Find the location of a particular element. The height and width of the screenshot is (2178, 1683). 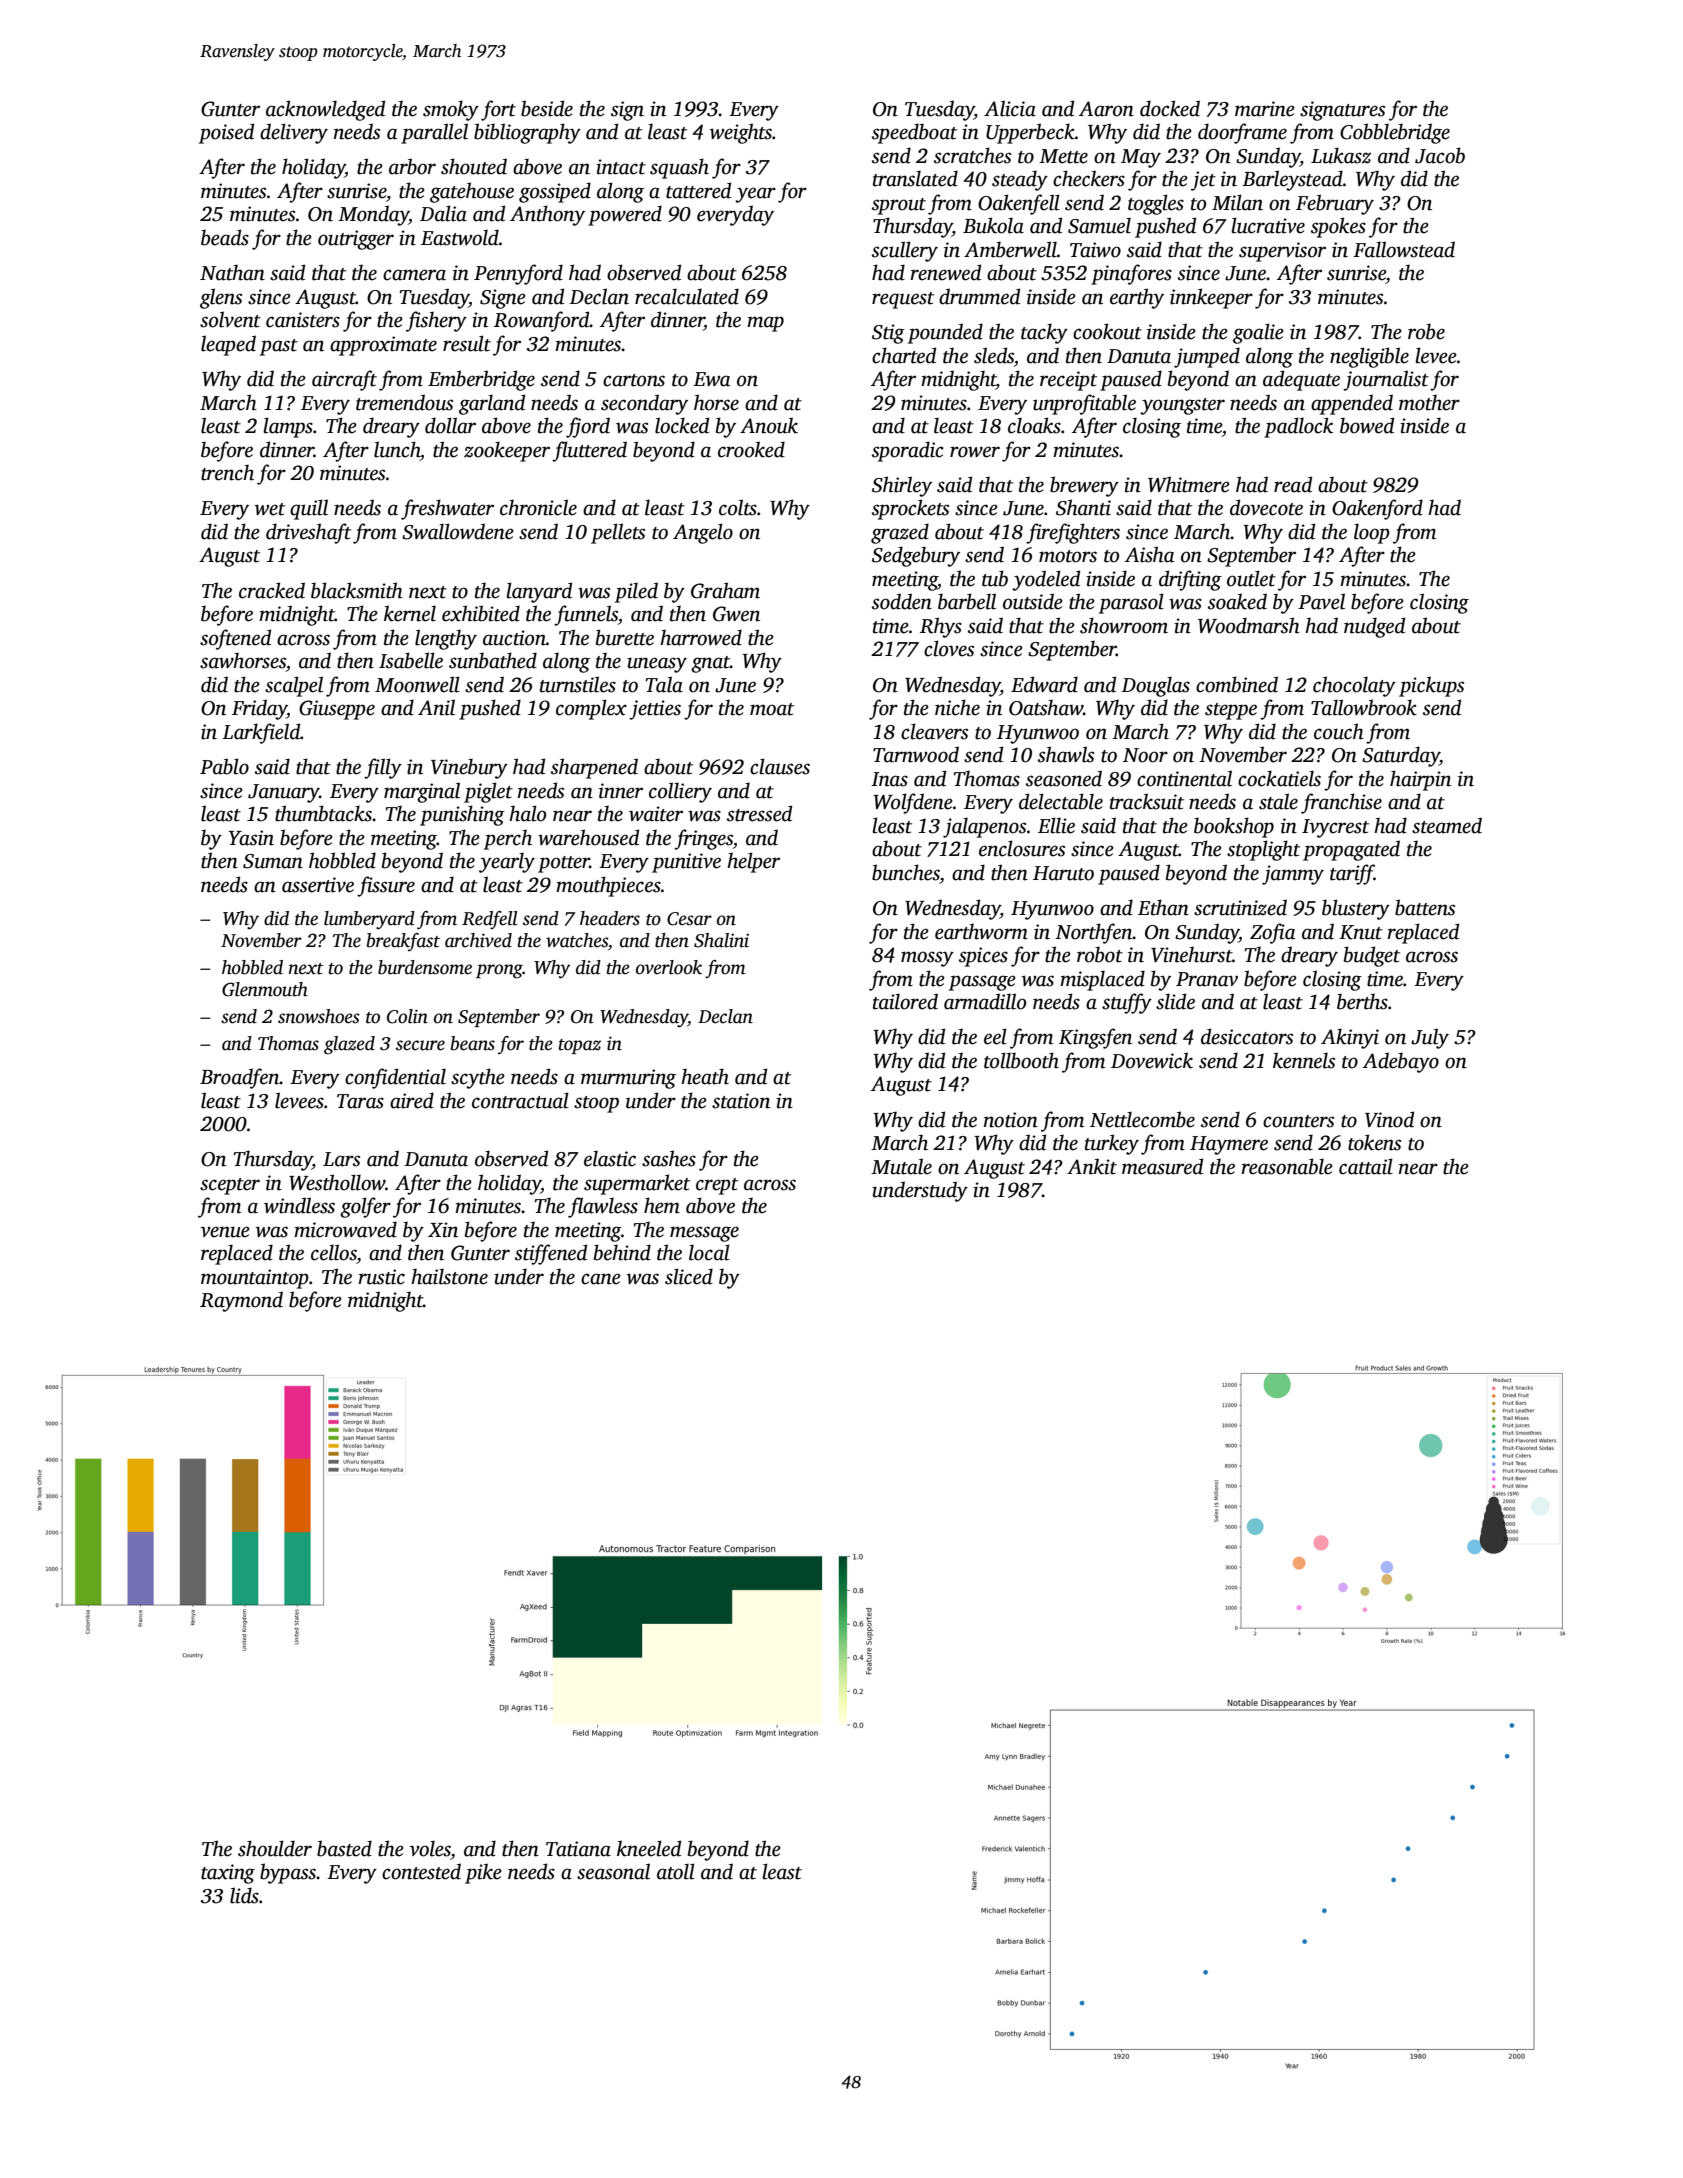

shoulder is located at coordinates (275, 1848).
